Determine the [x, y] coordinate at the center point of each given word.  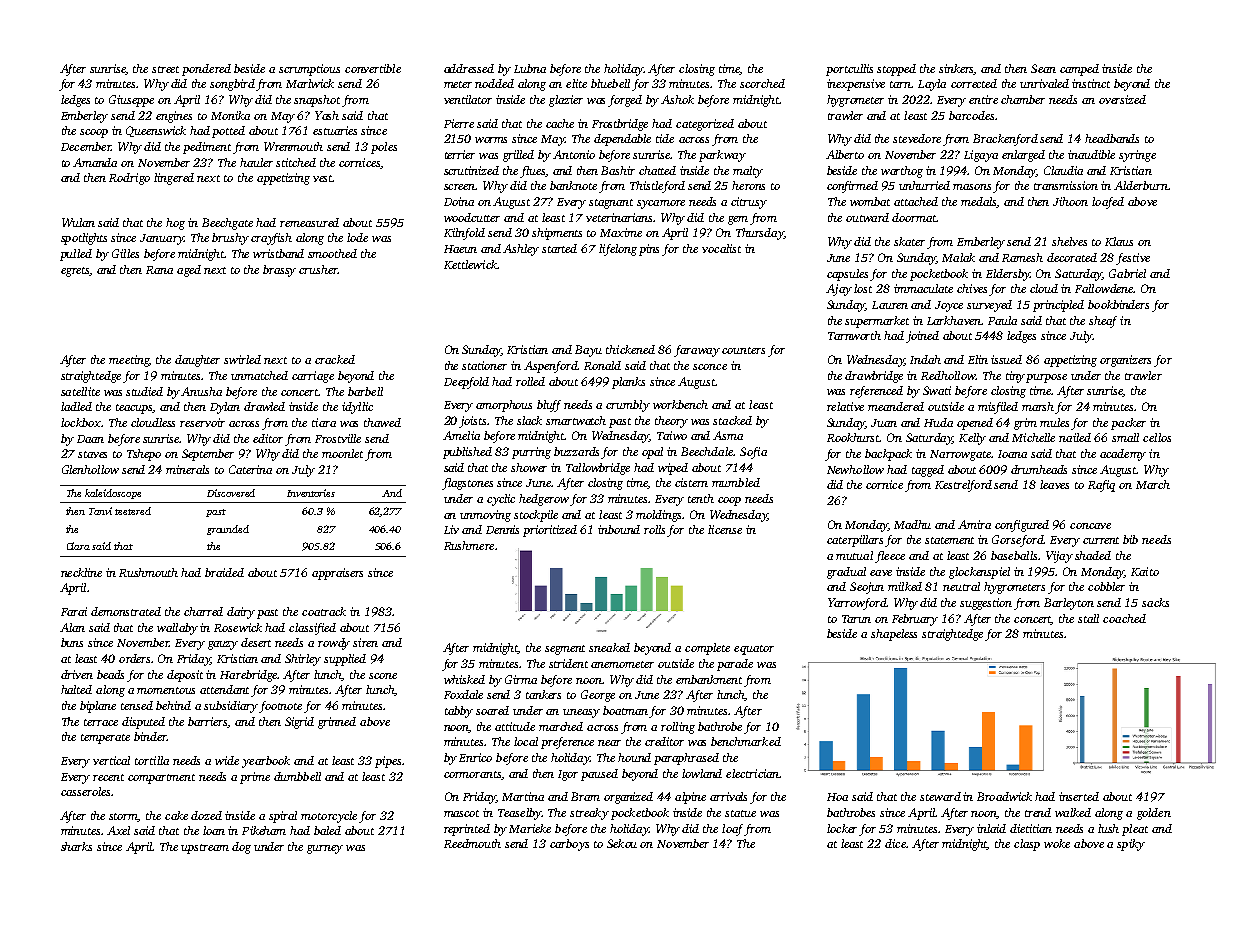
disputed [143, 723]
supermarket [877, 322]
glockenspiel [979, 573]
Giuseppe [131, 101]
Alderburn [1141, 185]
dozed [206, 815]
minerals [187, 469]
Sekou [622, 843]
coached [1124, 618]
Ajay [839, 290]
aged [189, 271]
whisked [464, 679]
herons [748, 185]
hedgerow [544, 500]
